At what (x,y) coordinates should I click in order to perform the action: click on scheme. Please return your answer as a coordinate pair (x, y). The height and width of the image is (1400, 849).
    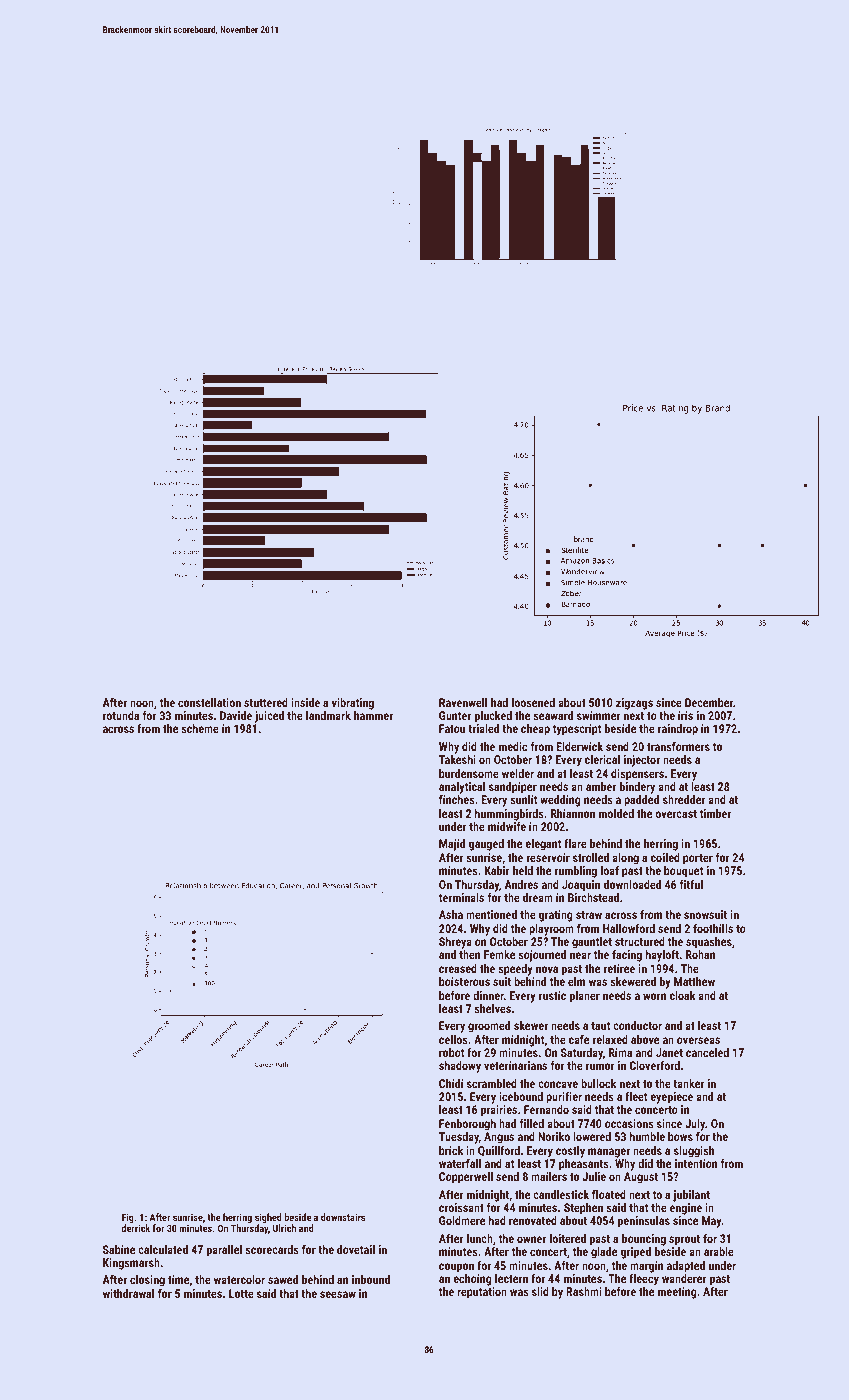
    Looking at the image, I should click on (200, 728).
